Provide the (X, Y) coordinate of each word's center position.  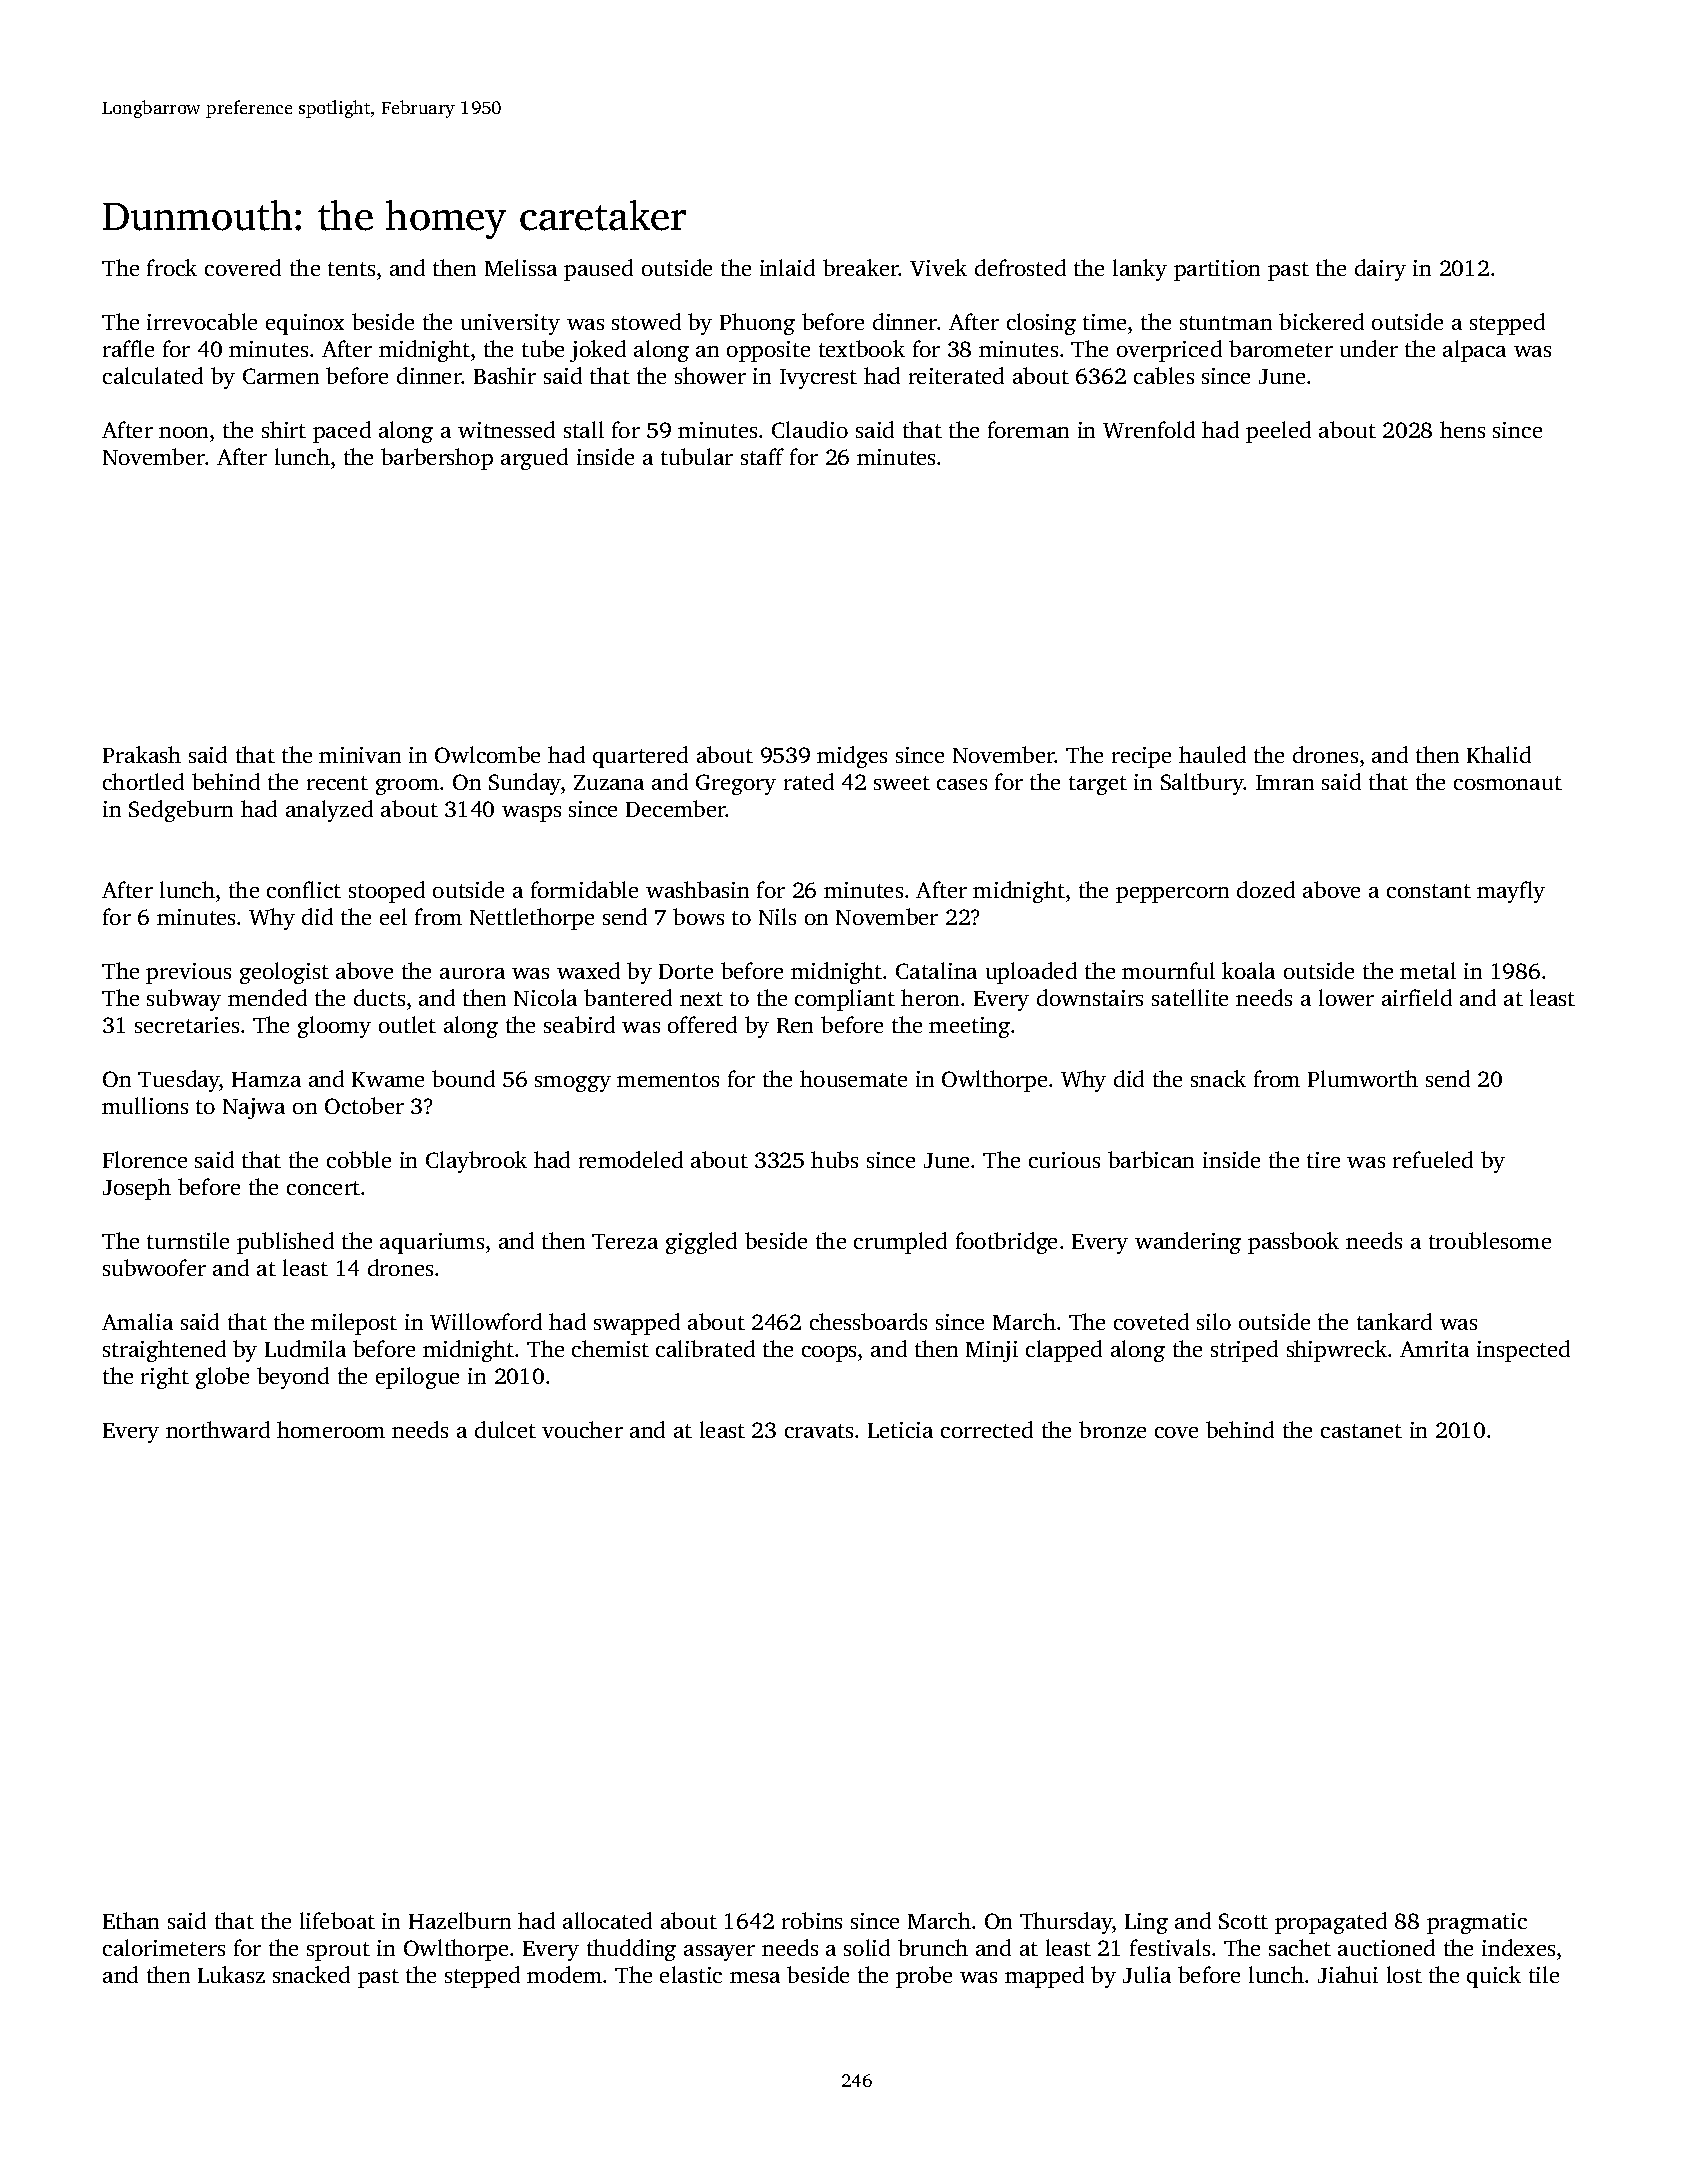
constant (1429, 891)
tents (351, 269)
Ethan (131, 1920)
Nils (777, 916)
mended (267, 997)
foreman (1028, 429)
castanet (1361, 1431)
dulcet (505, 1429)
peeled (1278, 432)
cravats (819, 1431)
